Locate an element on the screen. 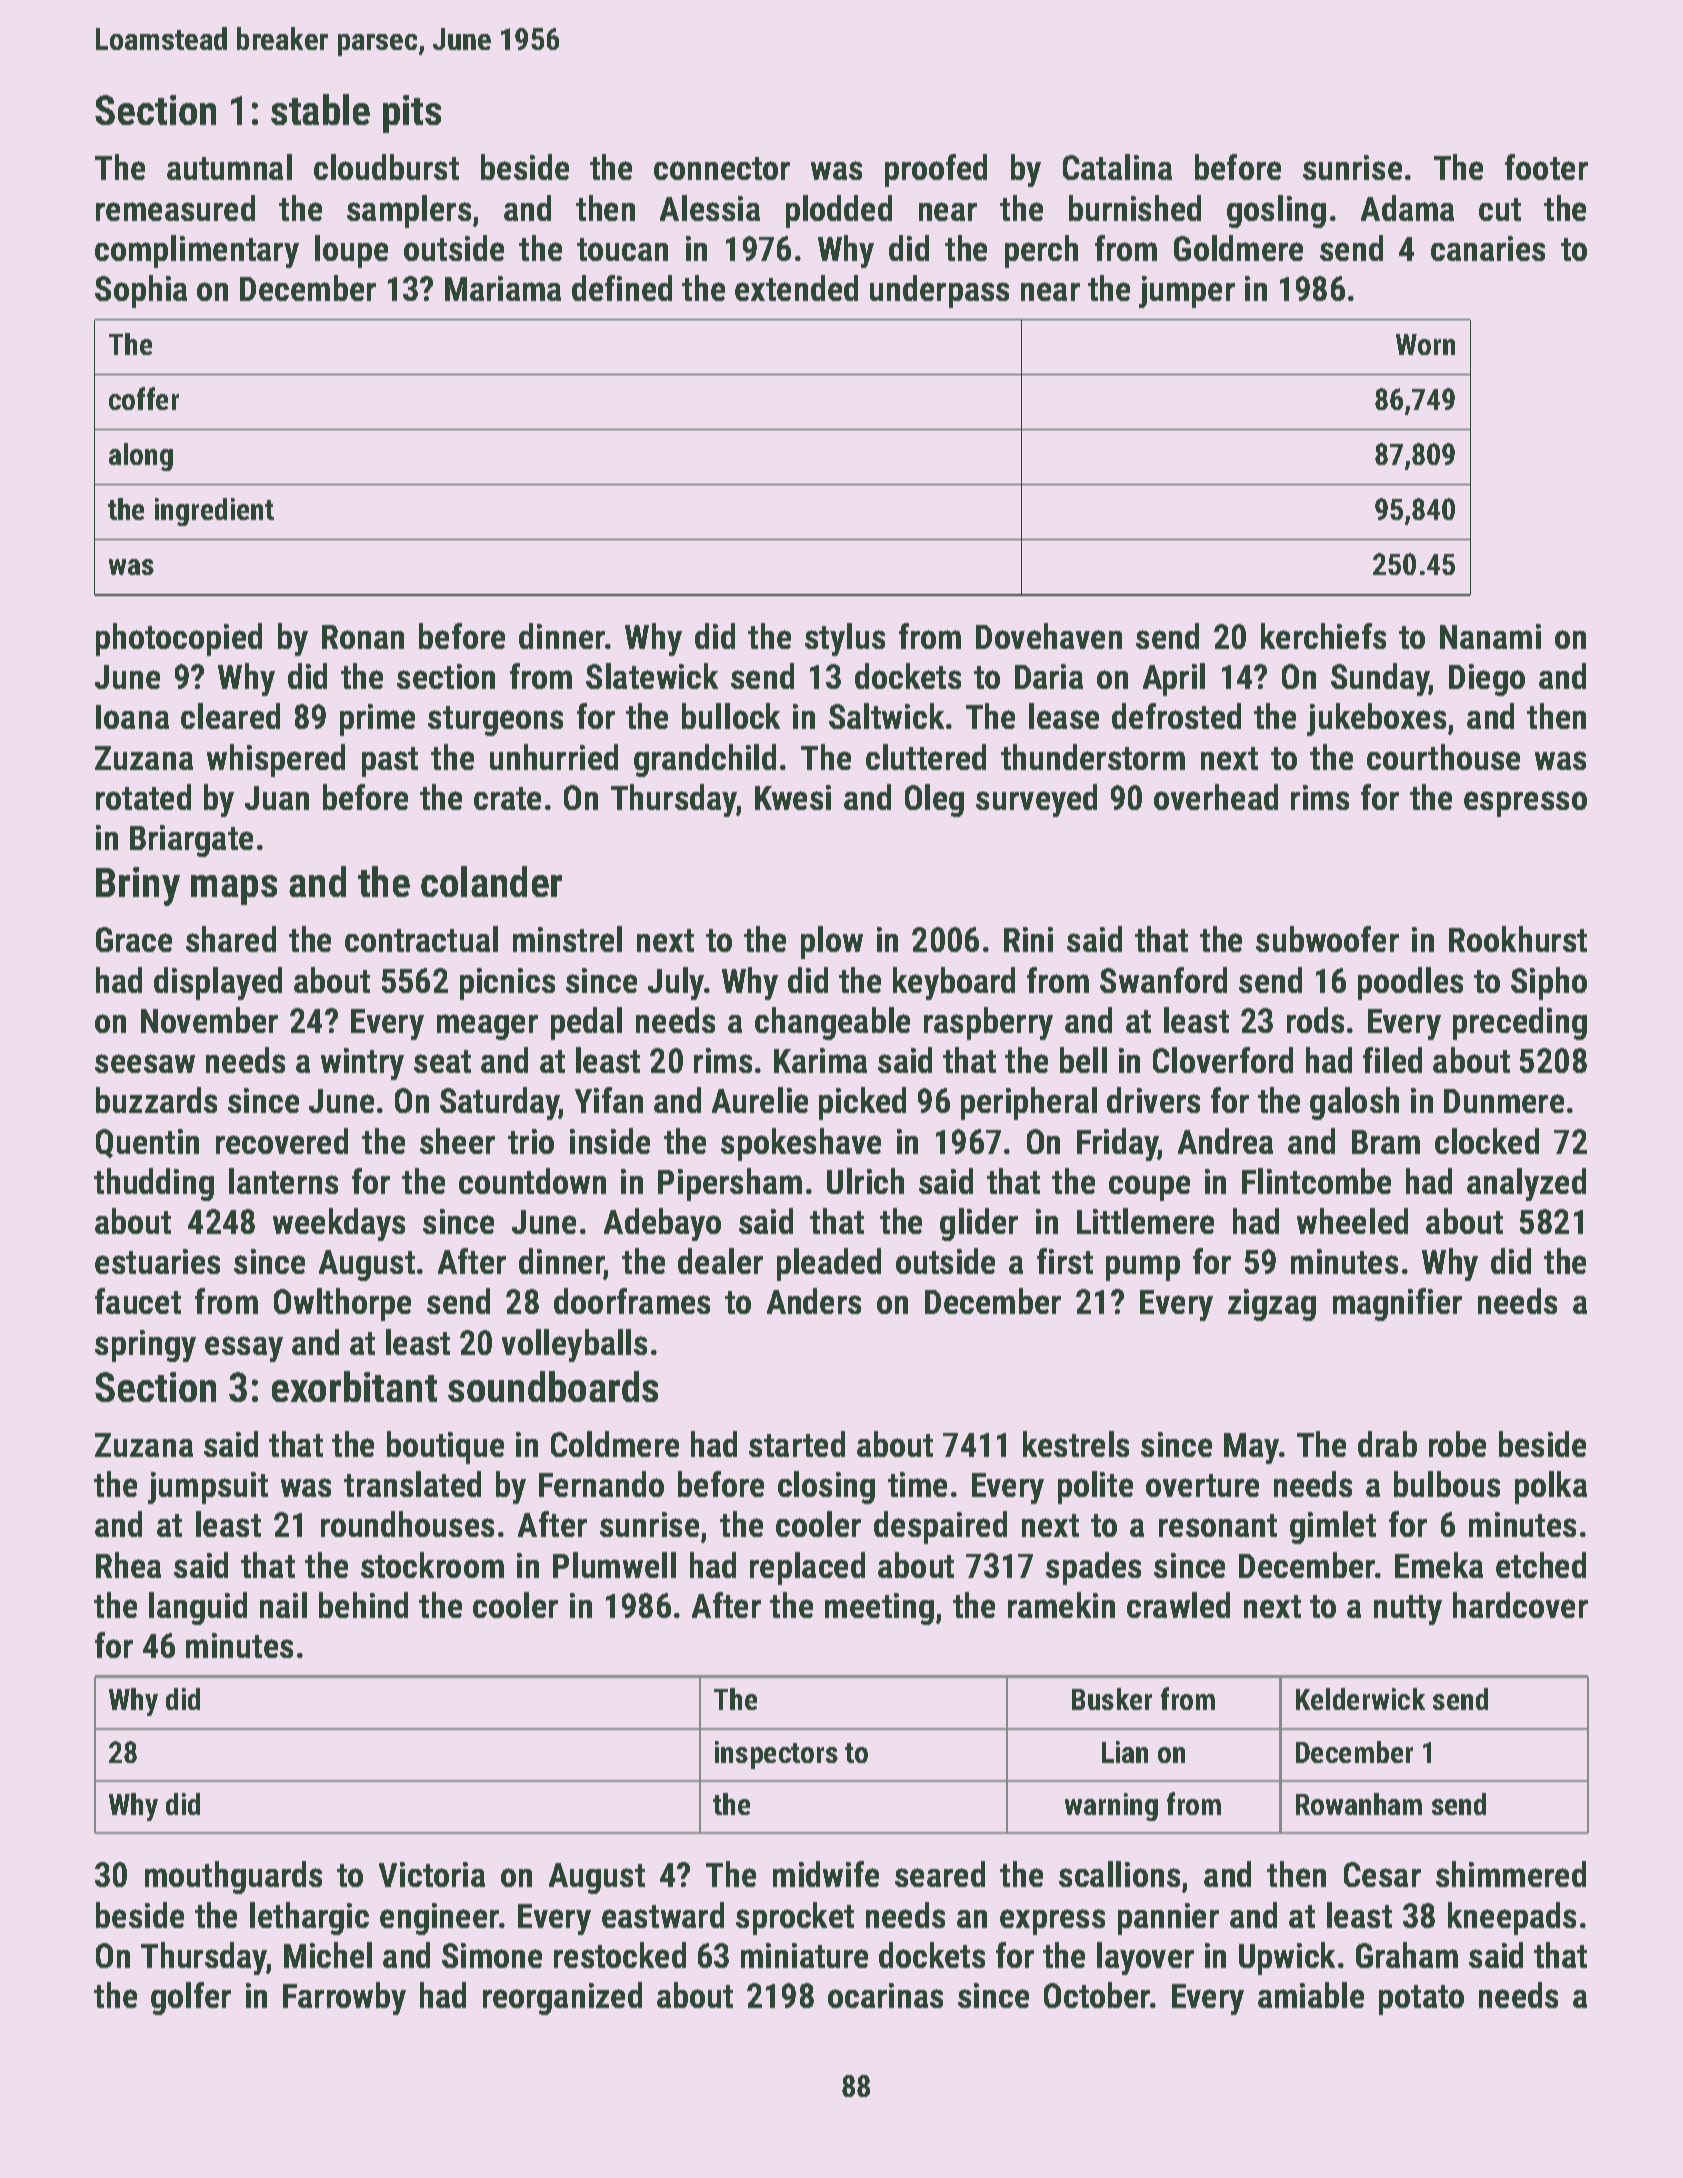  despaired is located at coordinates (940, 1527).
